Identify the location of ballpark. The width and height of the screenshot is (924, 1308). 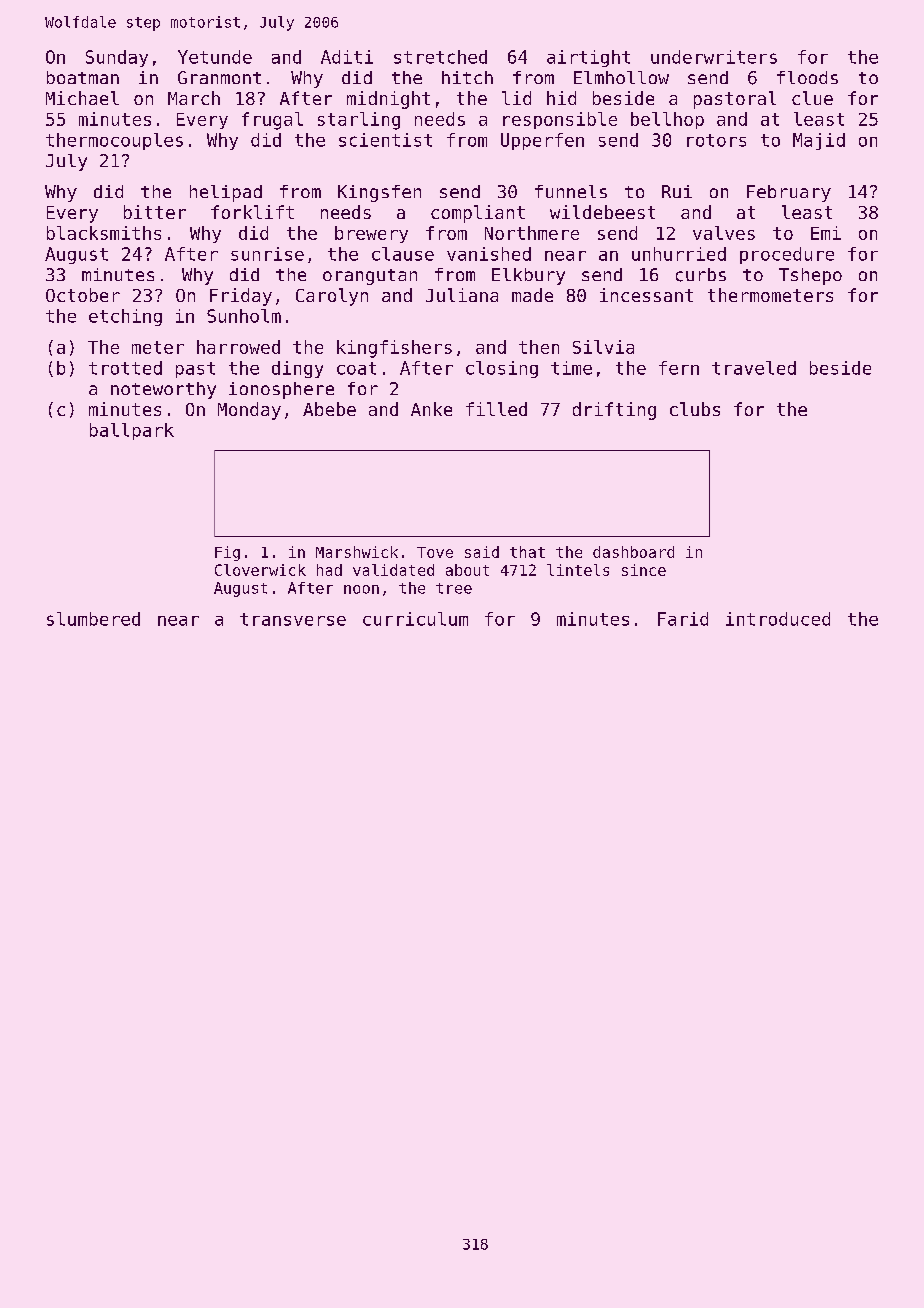
(132, 431).
